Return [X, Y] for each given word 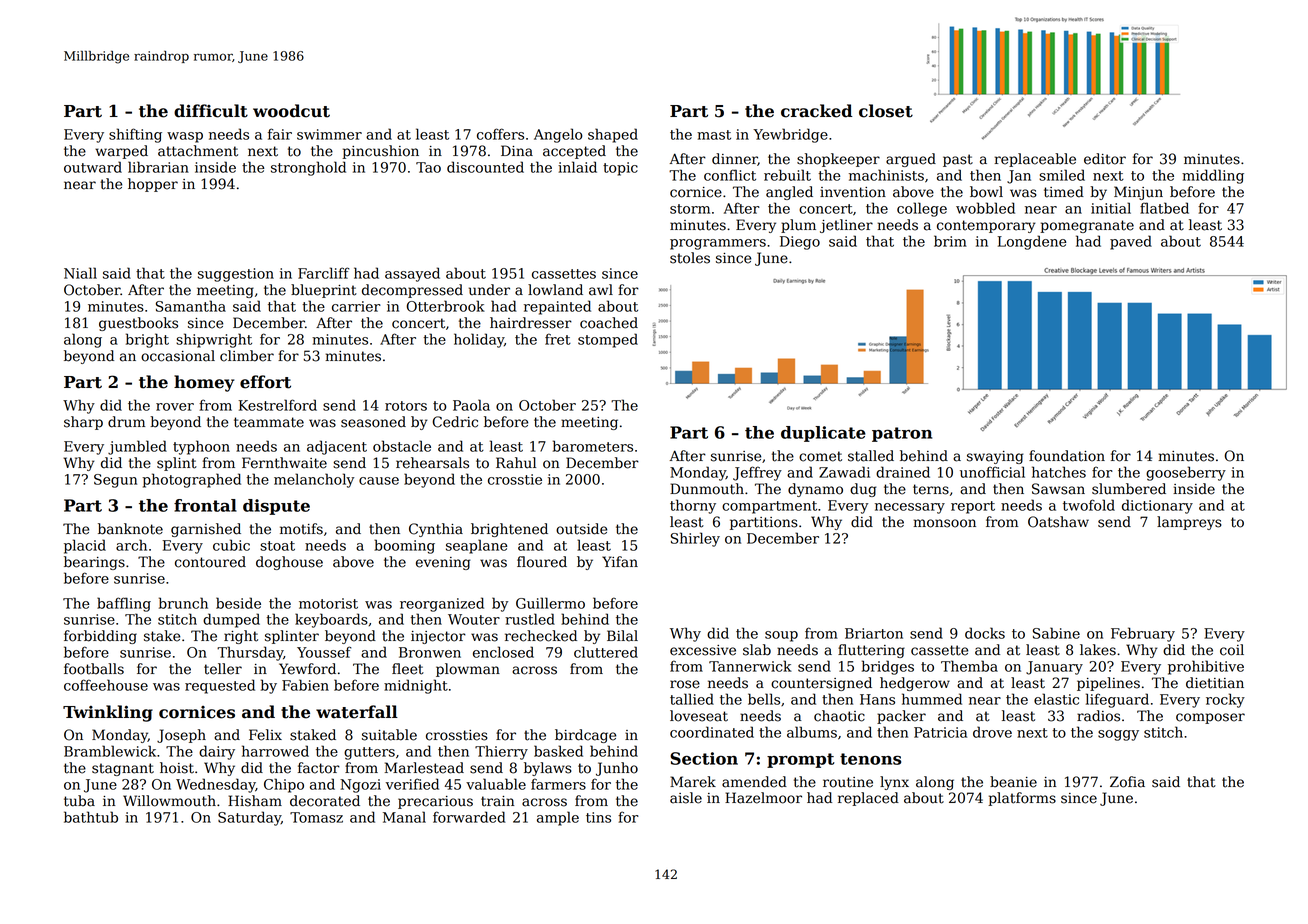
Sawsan [1058, 489]
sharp [83, 423]
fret [558, 339]
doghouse [289, 563]
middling [1213, 176]
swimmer [329, 134]
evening [443, 563]
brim [950, 241]
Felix [265, 735]
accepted [574, 152]
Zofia [1127, 782]
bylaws [548, 769]
